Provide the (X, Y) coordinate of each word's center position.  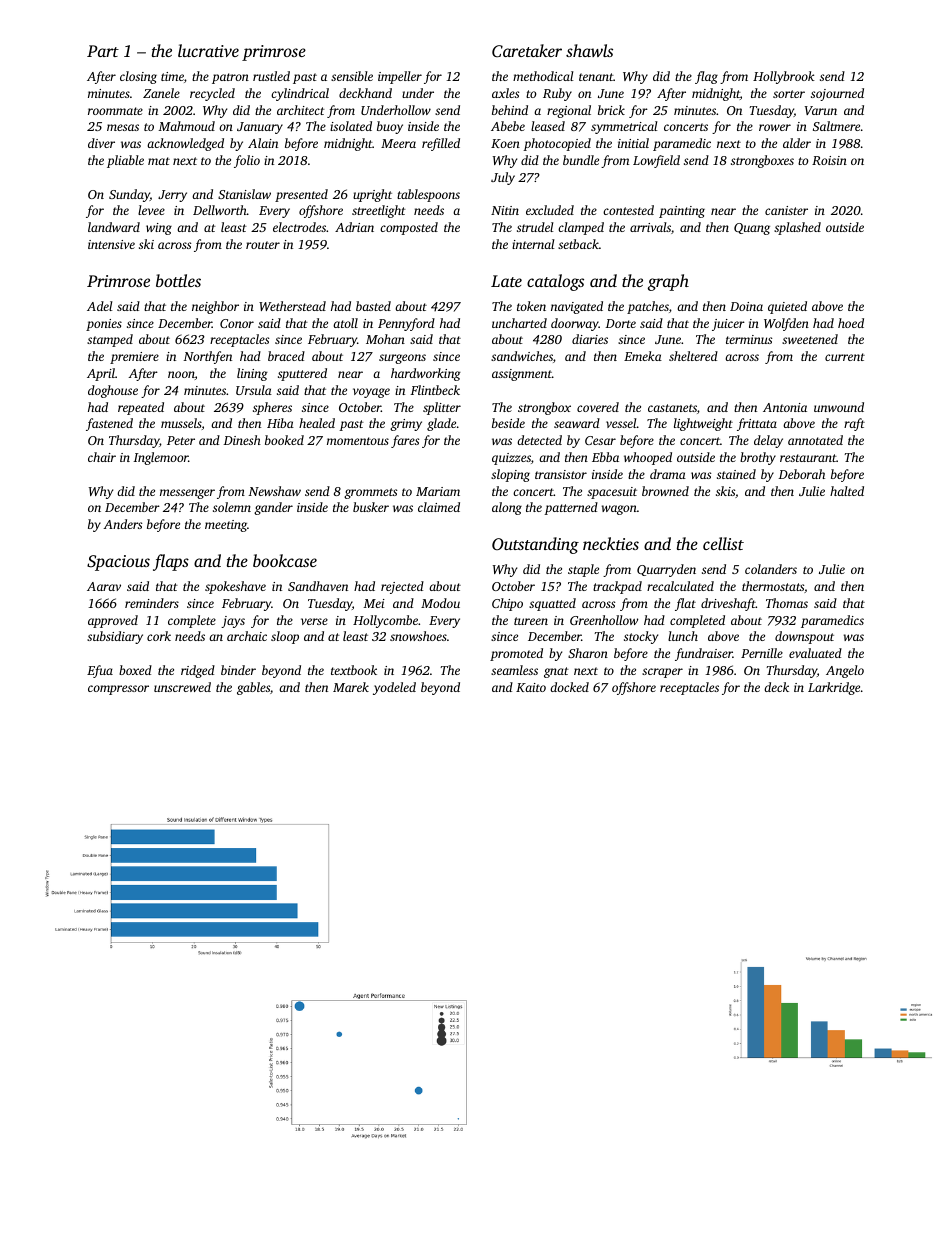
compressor (118, 690)
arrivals (650, 227)
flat (685, 604)
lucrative (208, 50)
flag (706, 77)
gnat (556, 672)
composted (409, 228)
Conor (237, 323)
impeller (400, 77)
